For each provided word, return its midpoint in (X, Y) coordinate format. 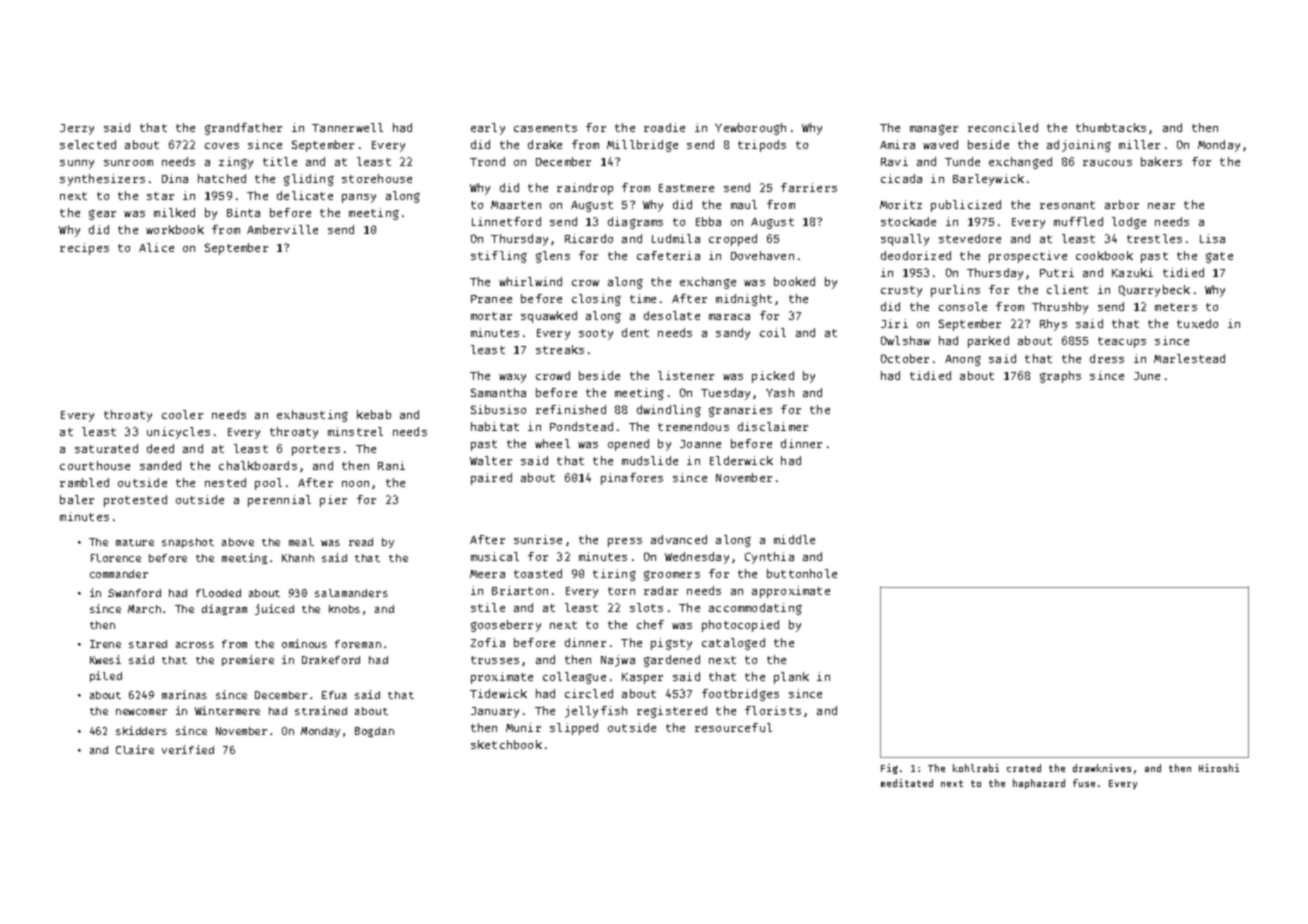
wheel (552, 443)
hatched (222, 178)
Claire (135, 749)
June (1147, 376)
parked (988, 342)
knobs (344, 609)
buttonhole (802, 573)
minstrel (355, 431)
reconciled (1003, 127)
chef (650, 624)
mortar (491, 316)
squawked (549, 317)
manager (934, 130)
